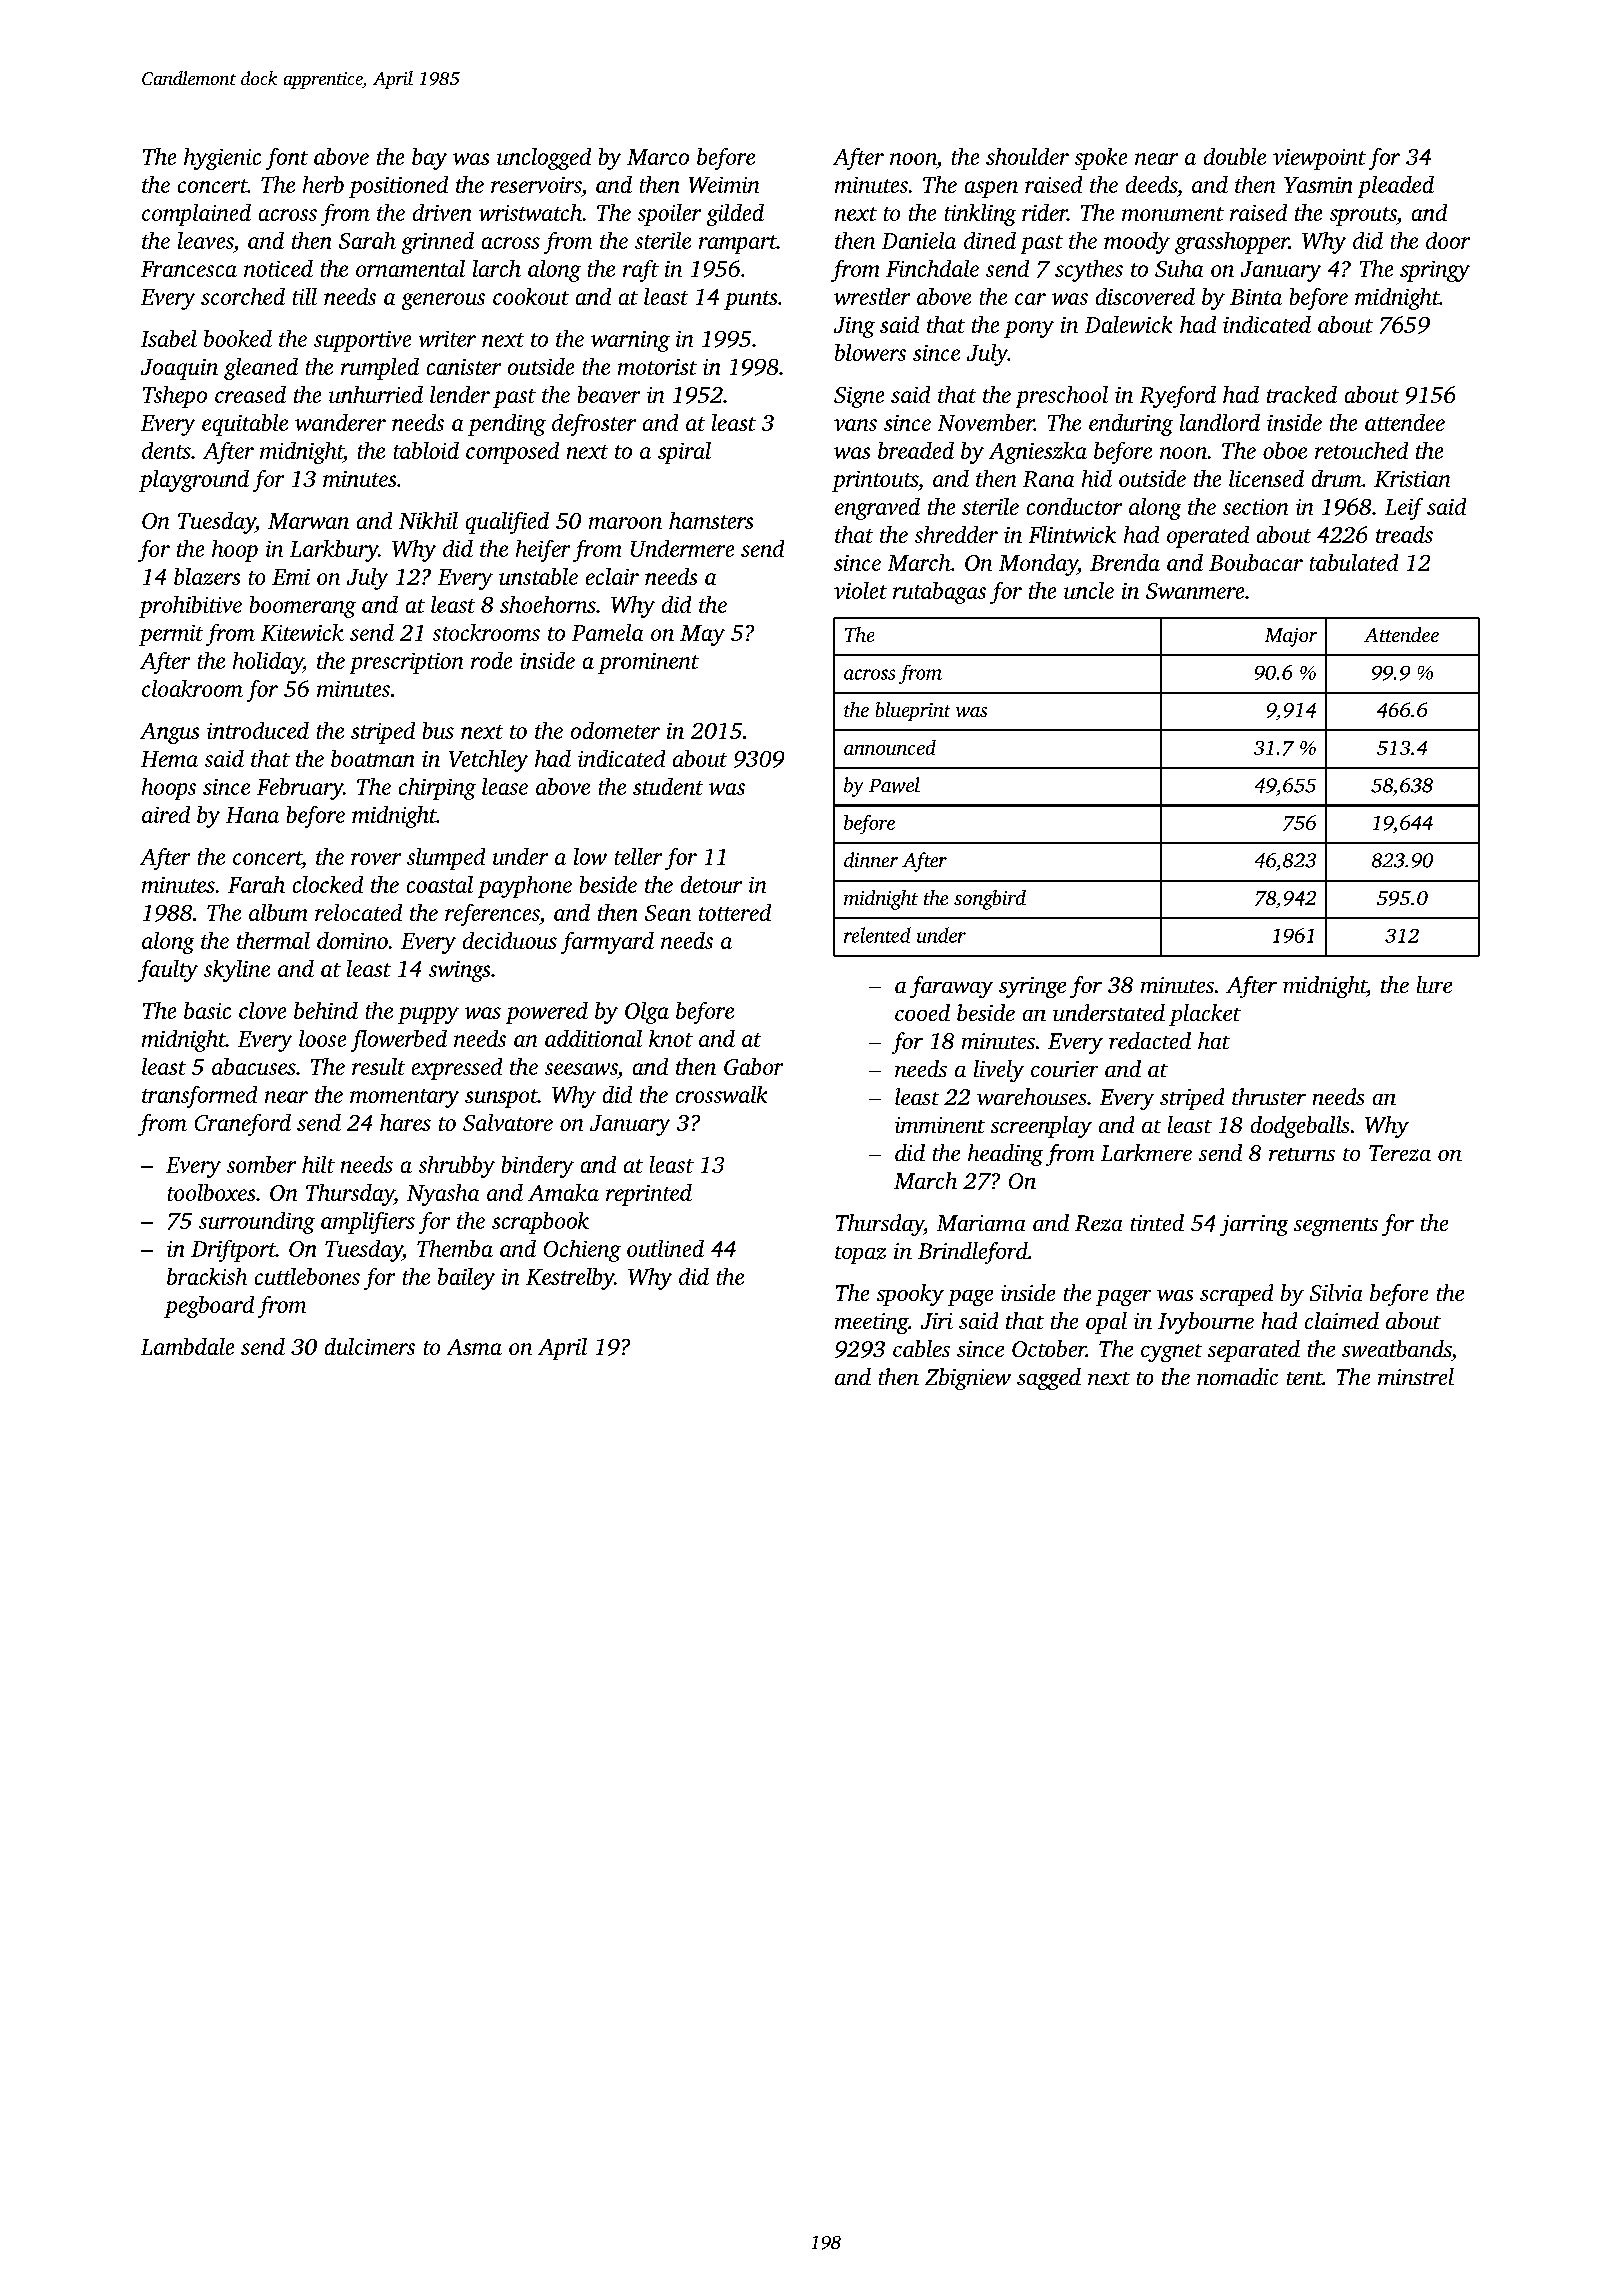 The width and height of the screenshot is (1620, 2292). I want to click on pegboard, so click(209, 1307).
